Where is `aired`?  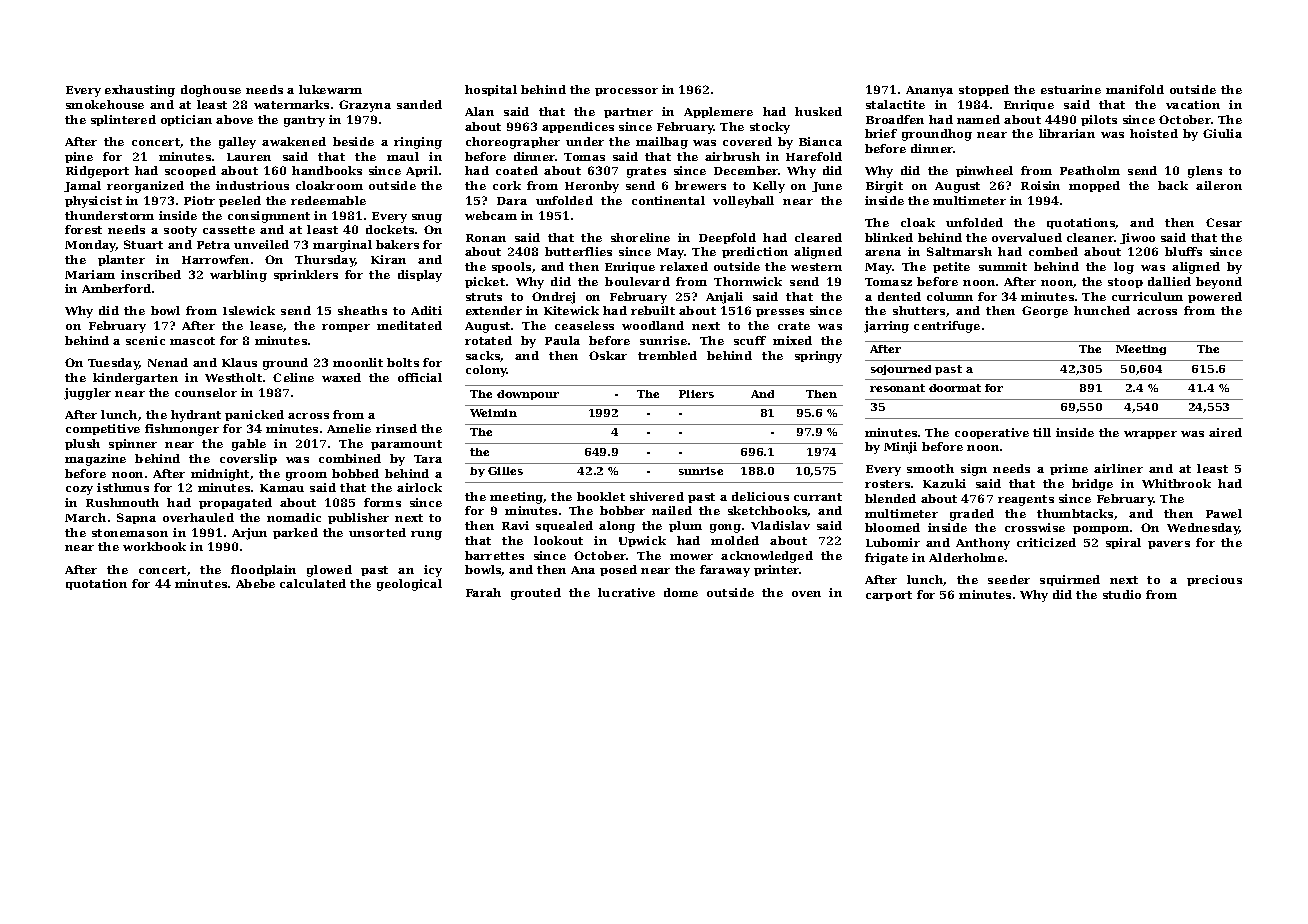
aired is located at coordinates (1225, 432).
